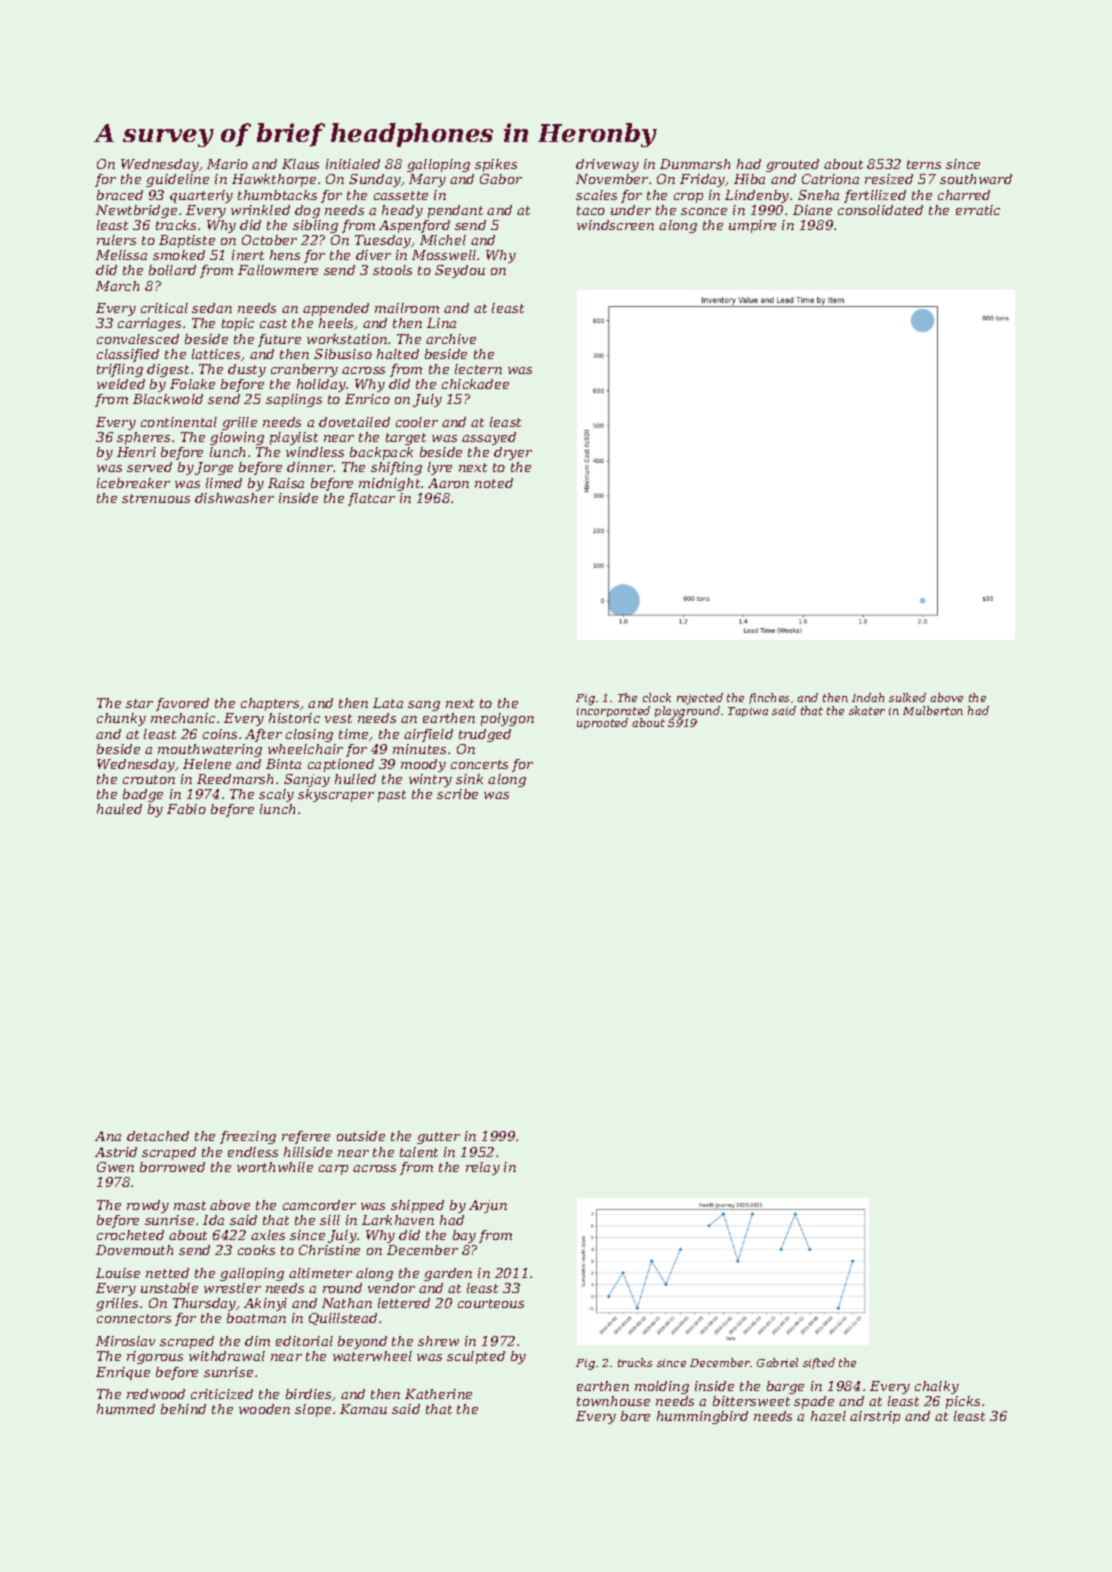  What do you see at coordinates (635, 1416) in the page?
I see `bare` at bounding box center [635, 1416].
